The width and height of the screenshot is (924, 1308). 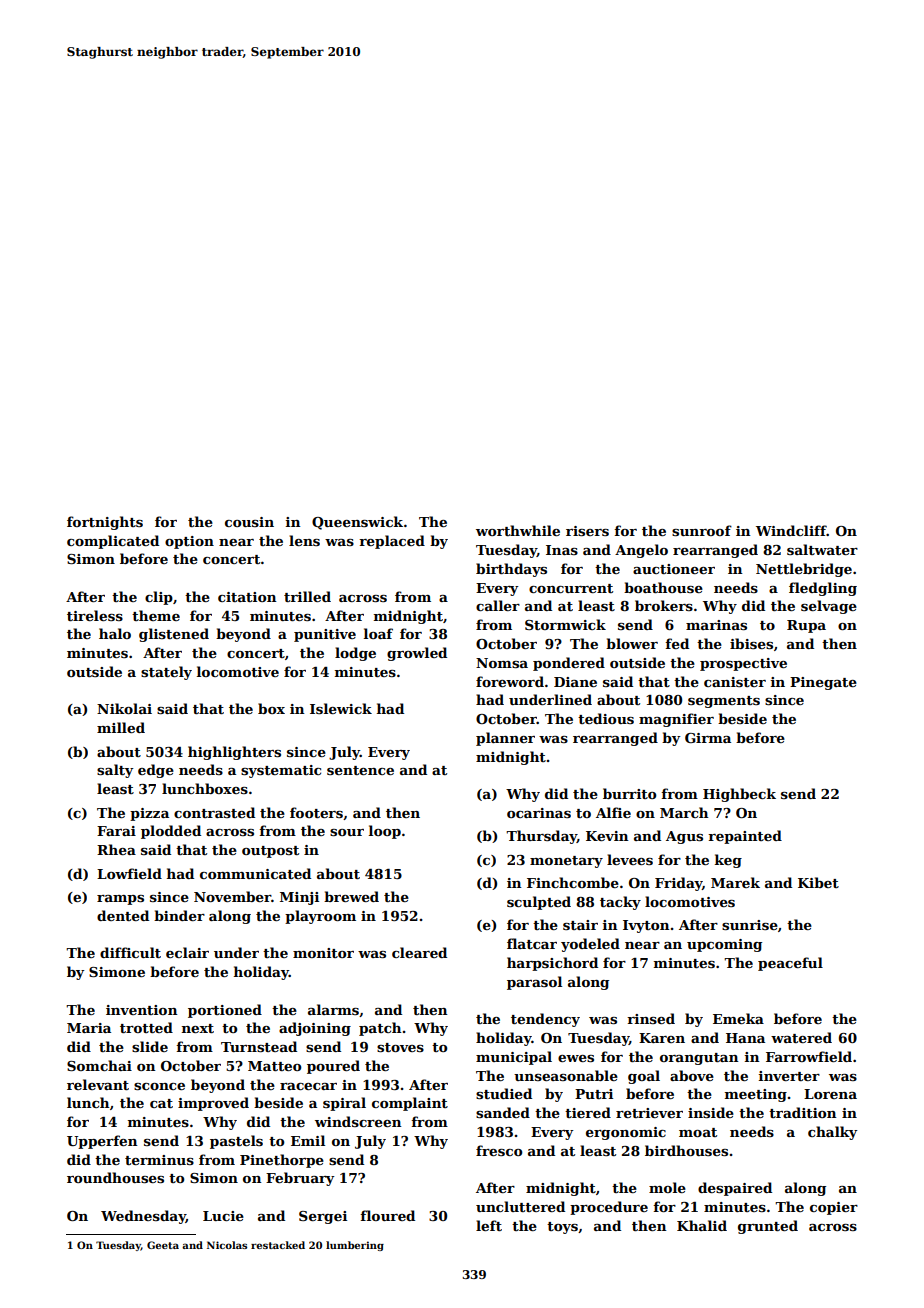 I want to click on cousin, so click(x=249, y=522).
